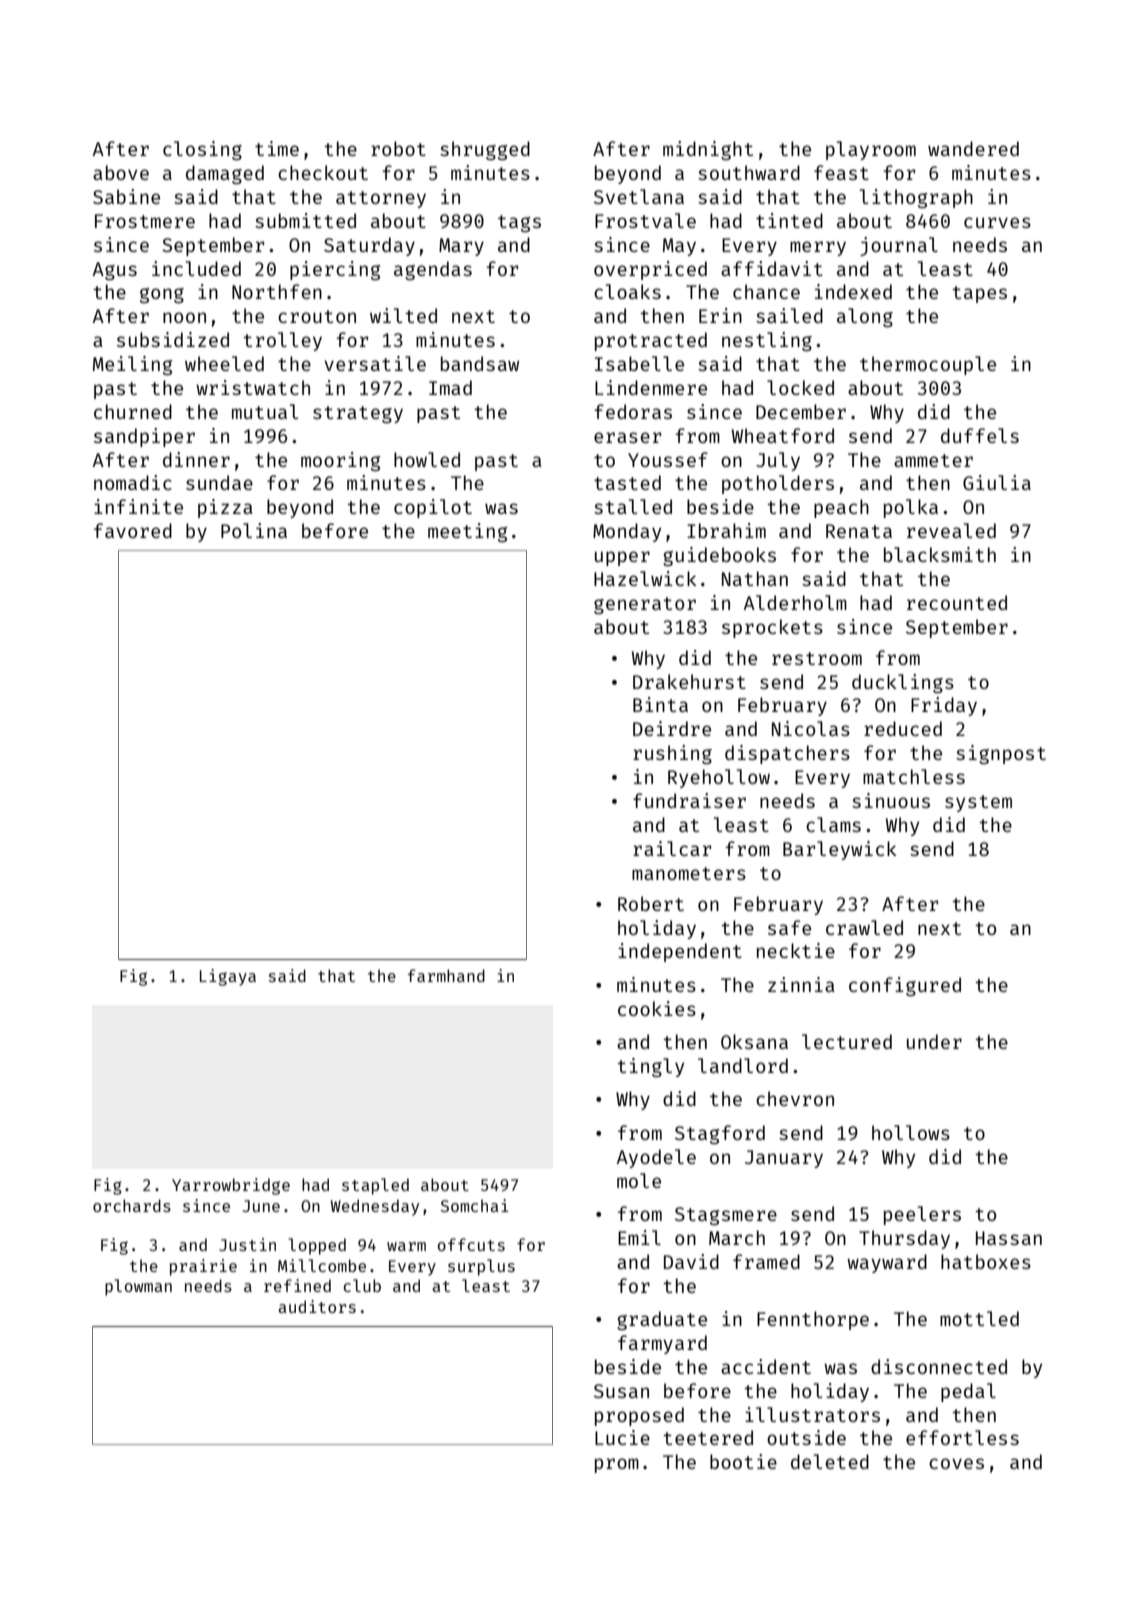 This document has width=1146, height=1621. What do you see at coordinates (830, 1461) in the document?
I see `deleted` at bounding box center [830, 1461].
